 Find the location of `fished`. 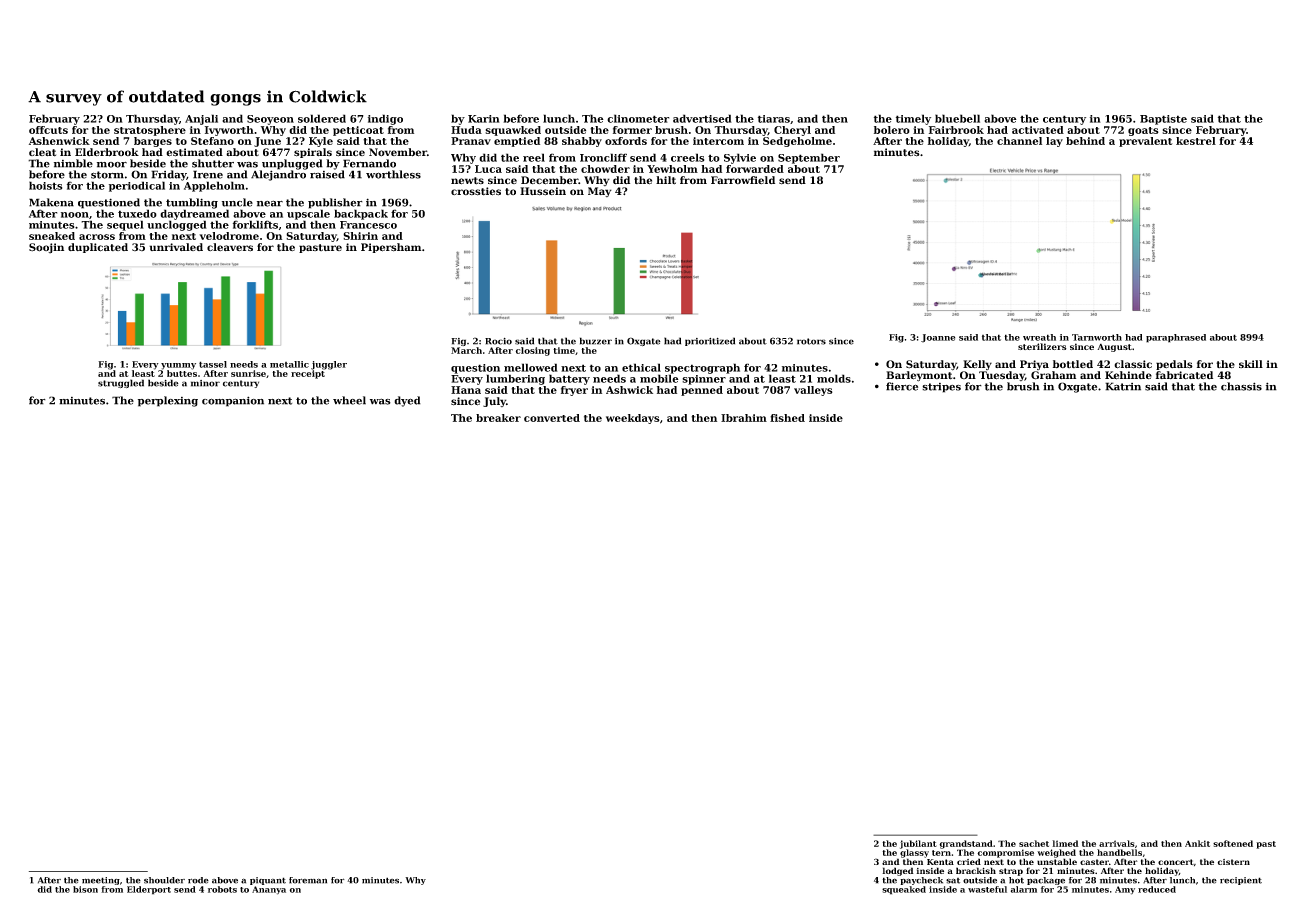

fished is located at coordinates (787, 418).
